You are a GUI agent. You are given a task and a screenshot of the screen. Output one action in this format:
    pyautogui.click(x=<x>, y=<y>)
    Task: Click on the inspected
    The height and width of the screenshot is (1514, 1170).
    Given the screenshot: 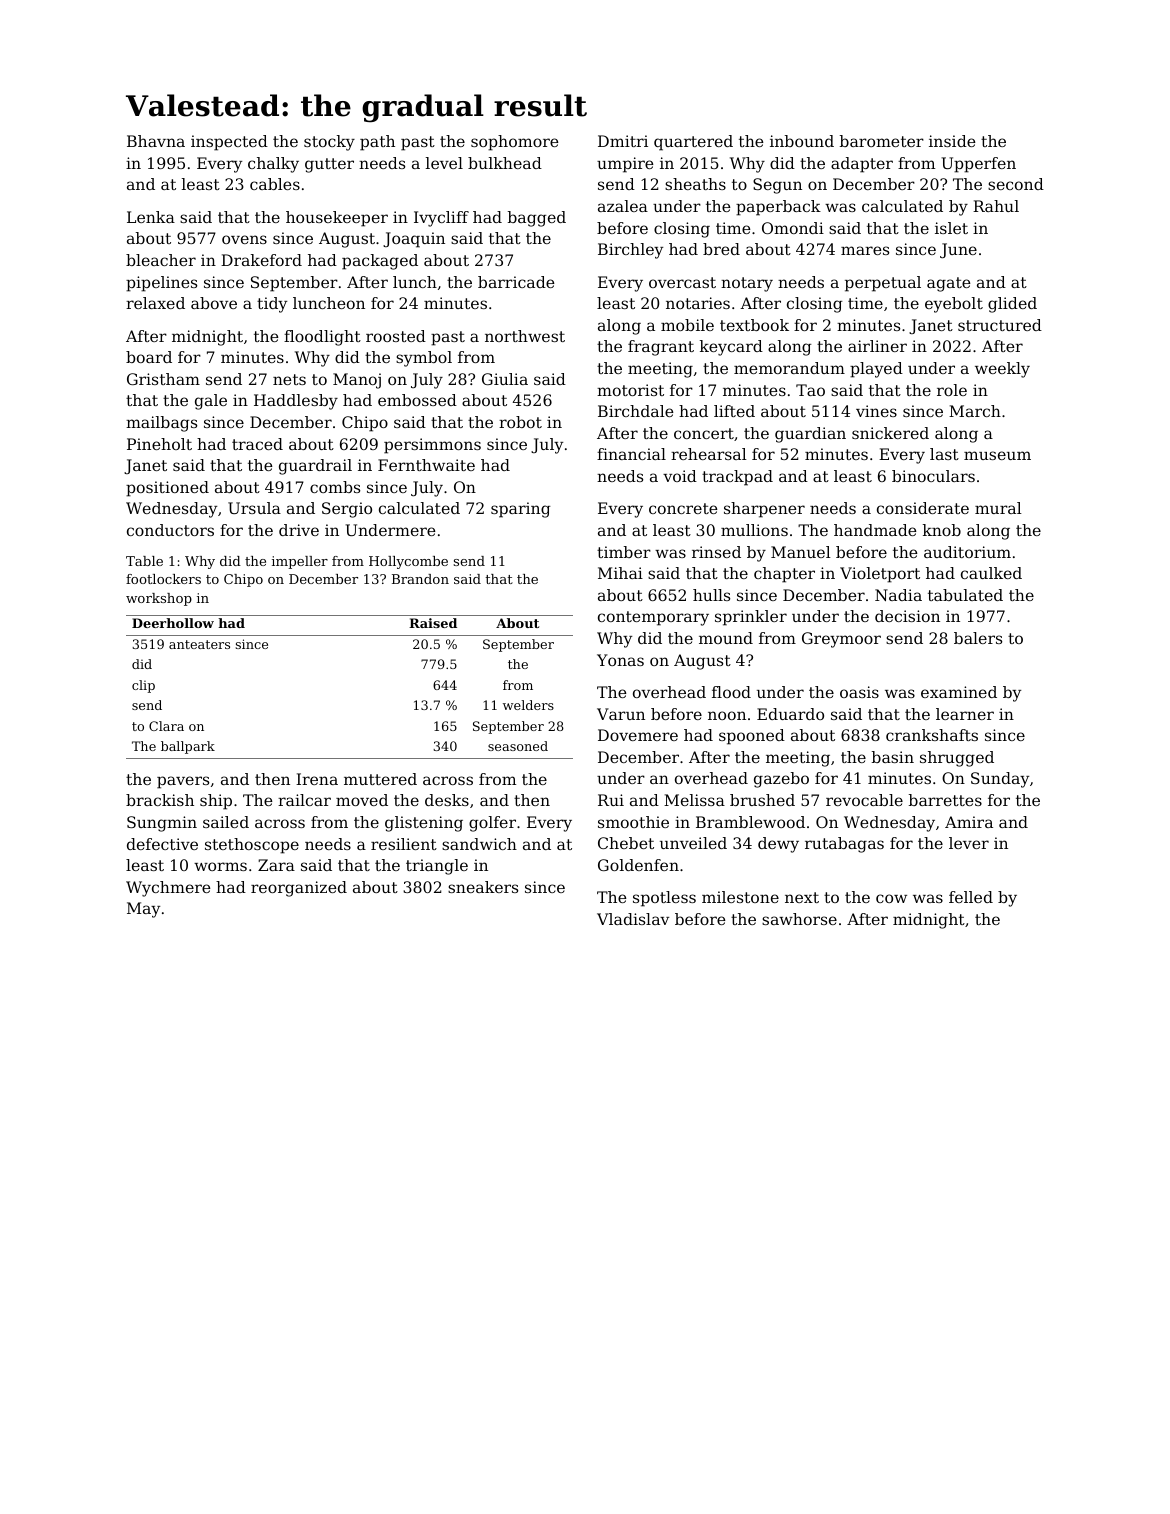 What is the action you would take?
    pyautogui.click(x=229, y=143)
